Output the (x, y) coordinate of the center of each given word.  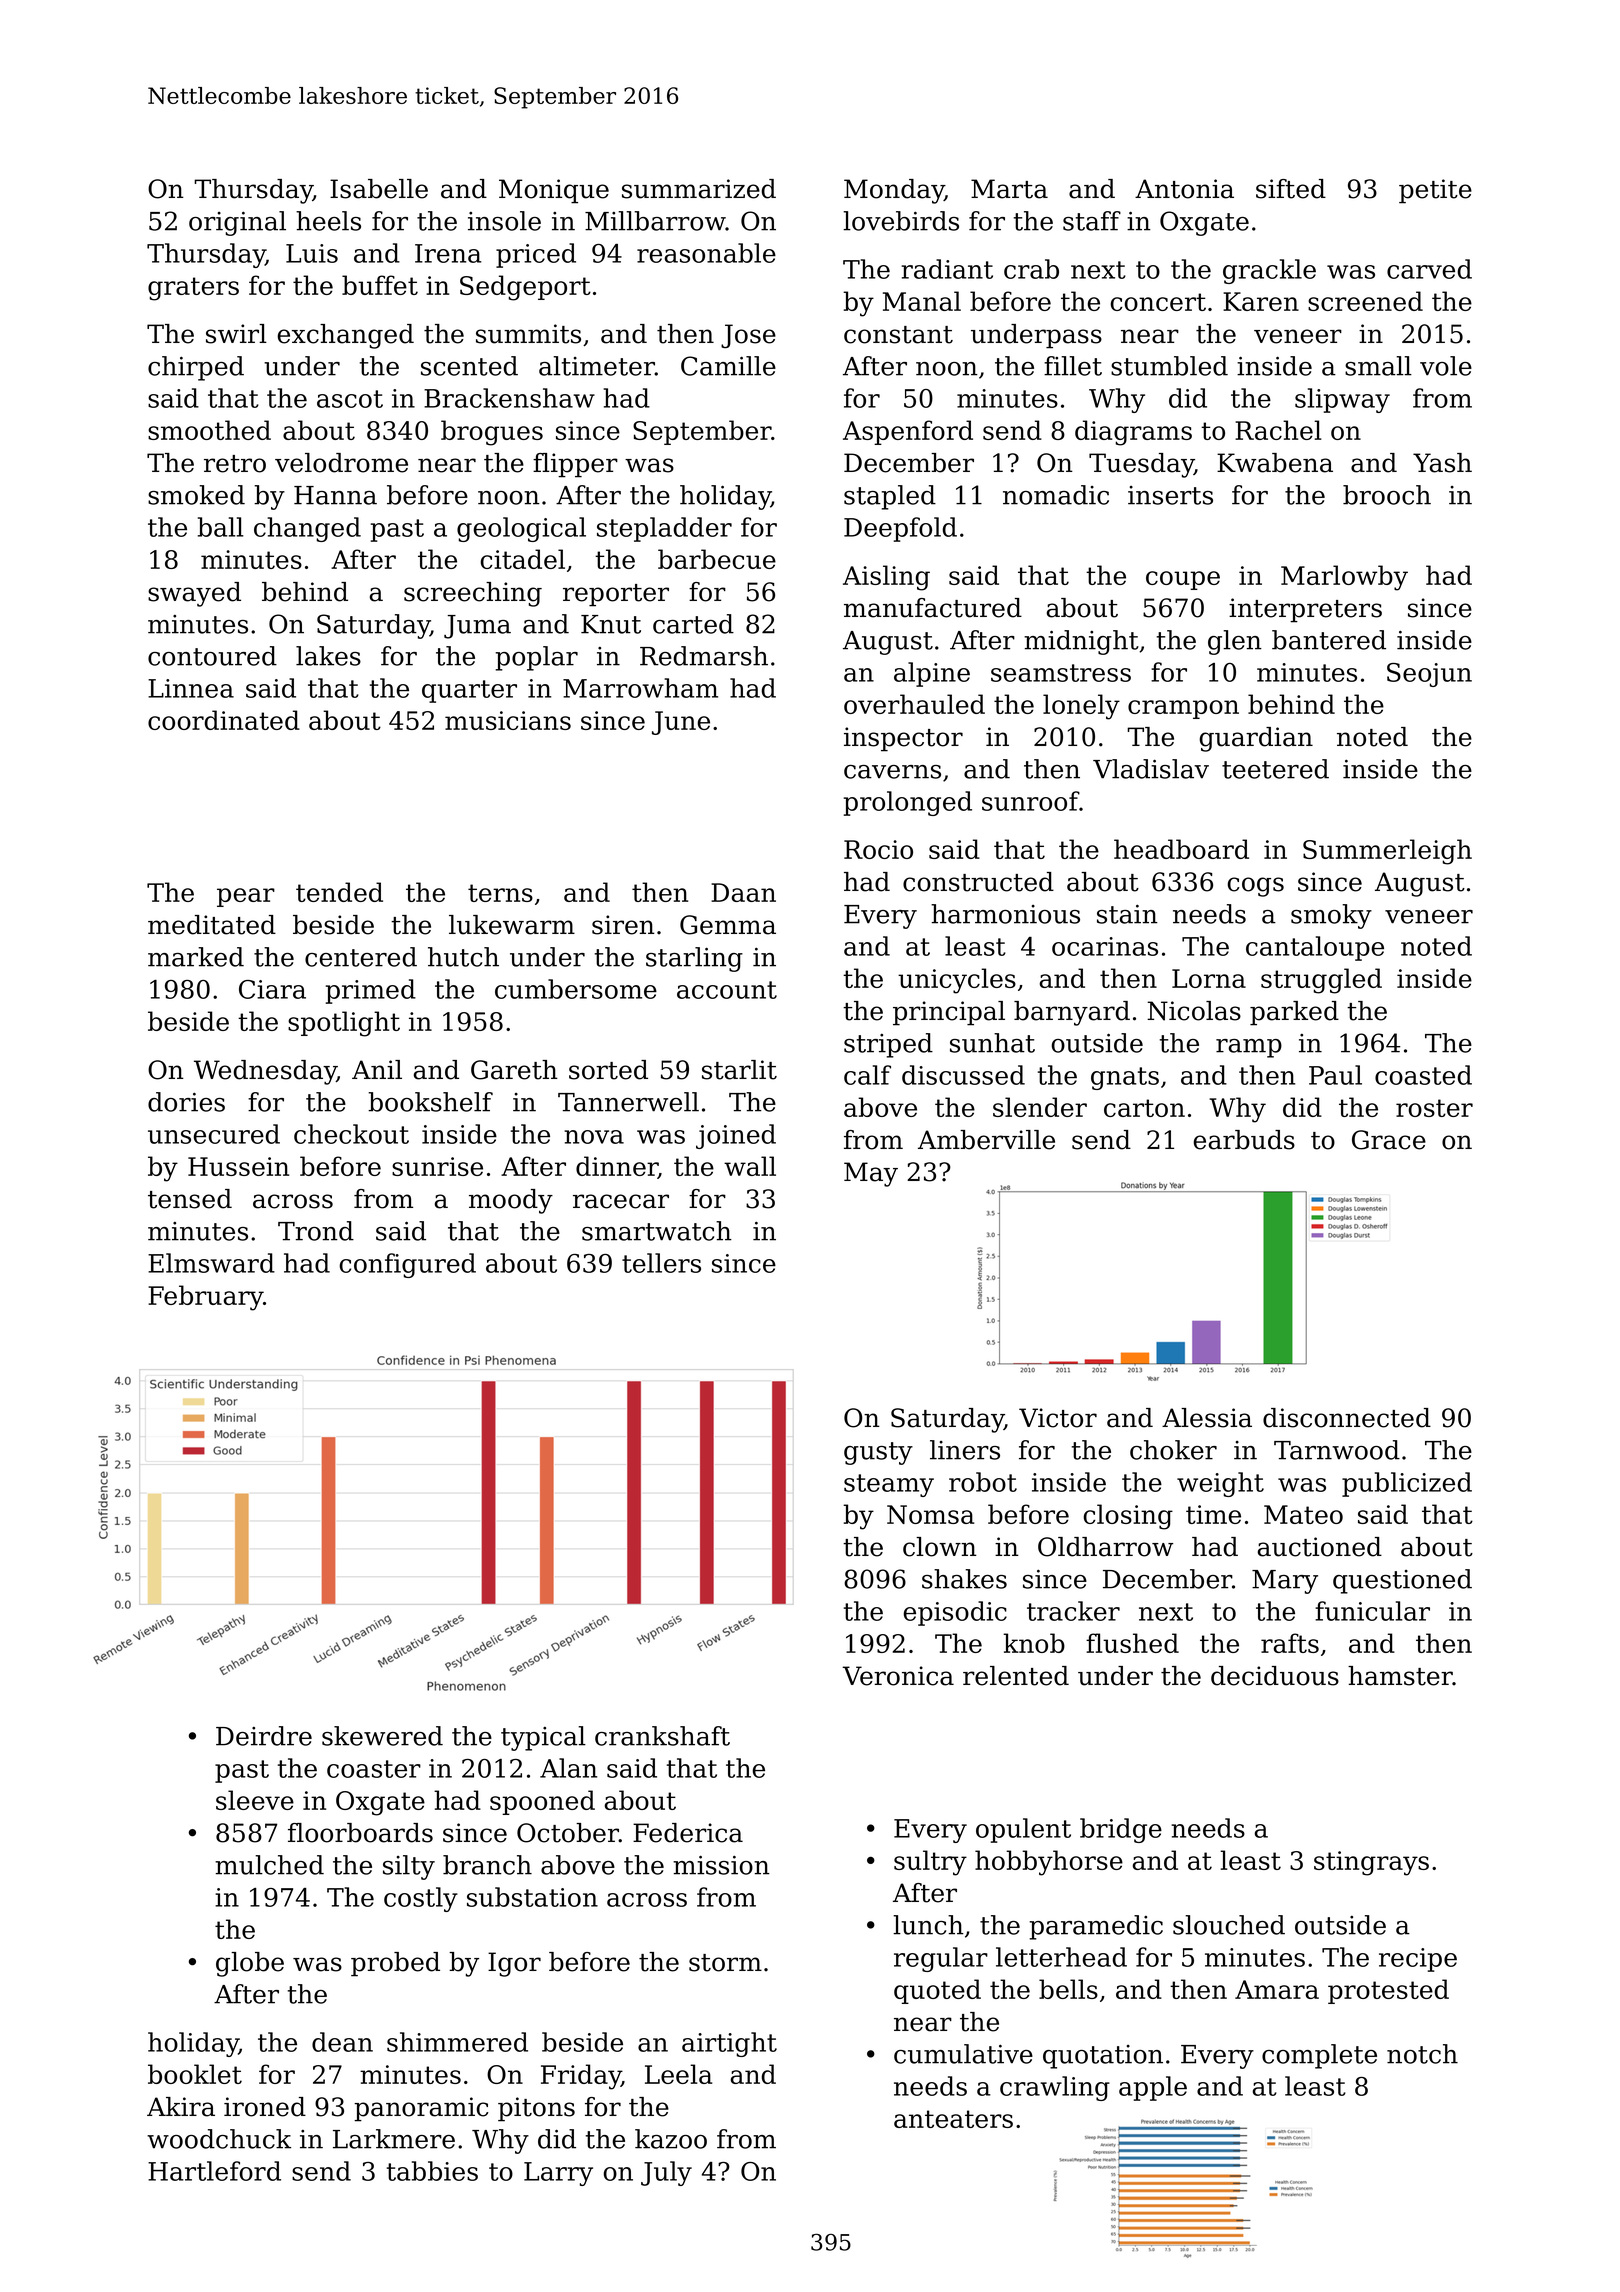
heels (328, 221)
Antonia (1184, 189)
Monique (554, 191)
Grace (1389, 1140)
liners (965, 1450)
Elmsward (211, 1263)
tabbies (432, 2171)
